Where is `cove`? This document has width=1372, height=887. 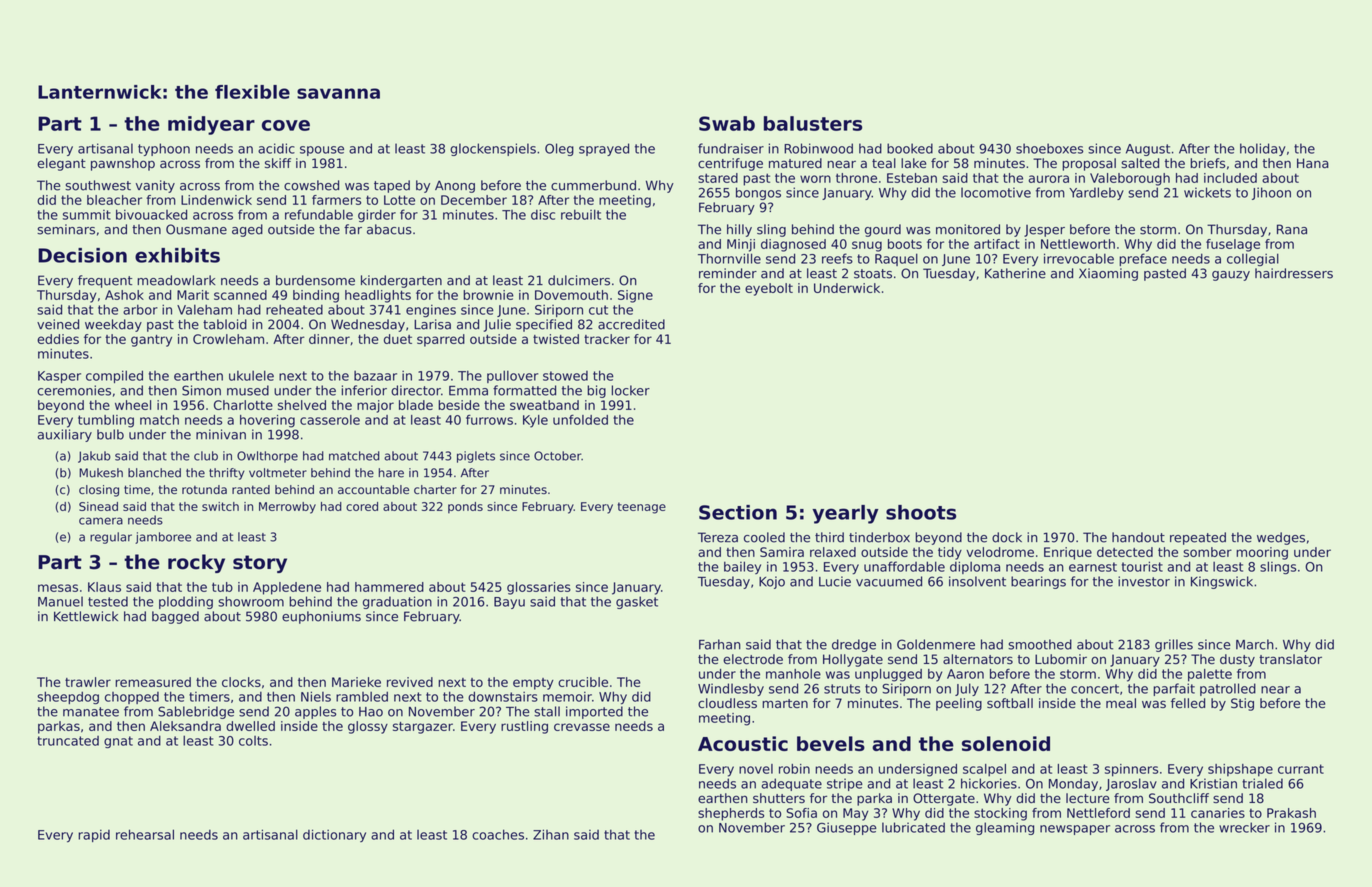
cove is located at coordinates (286, 125).
